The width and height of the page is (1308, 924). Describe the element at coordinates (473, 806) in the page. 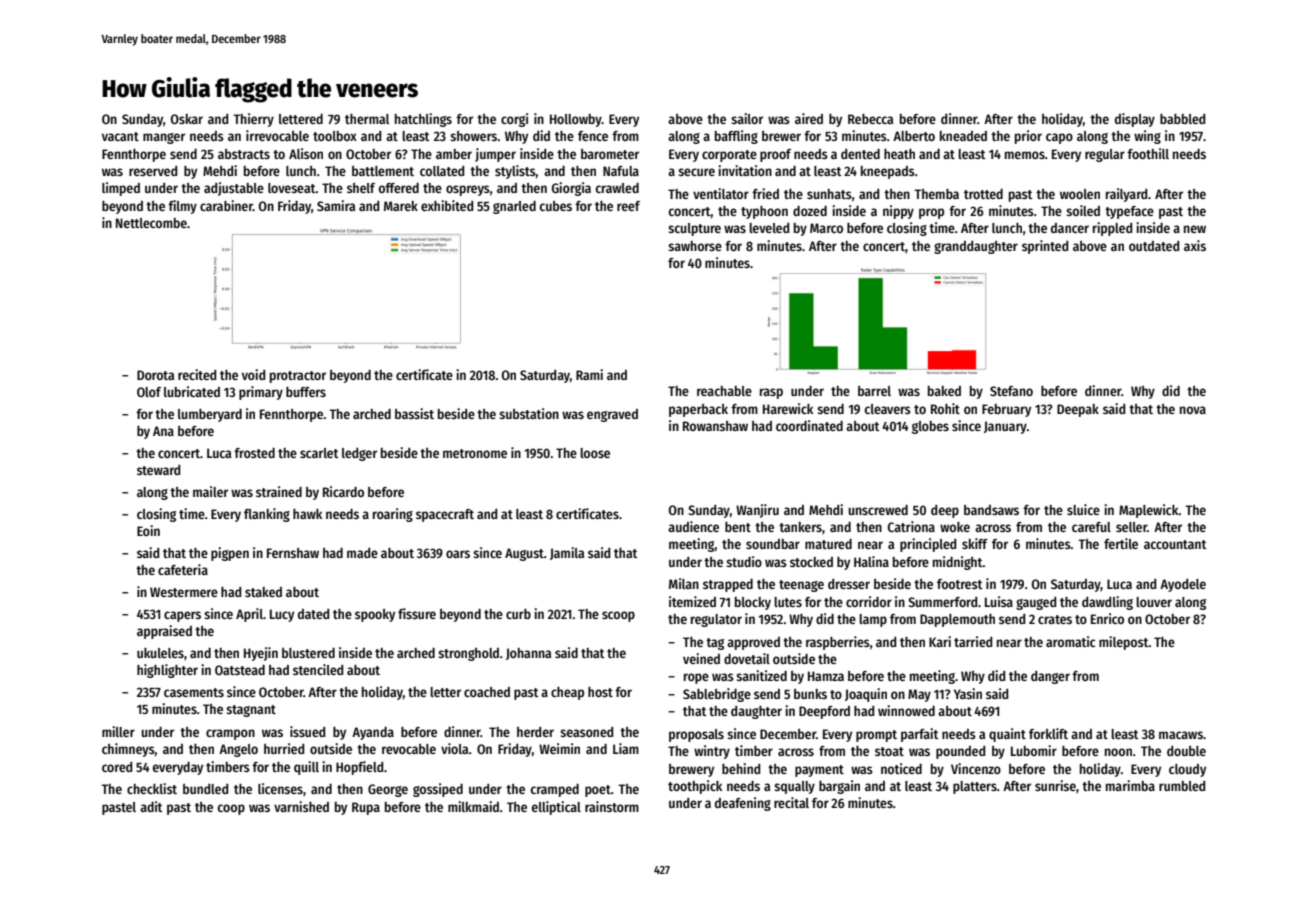

I see `milkmaid` at that location.
